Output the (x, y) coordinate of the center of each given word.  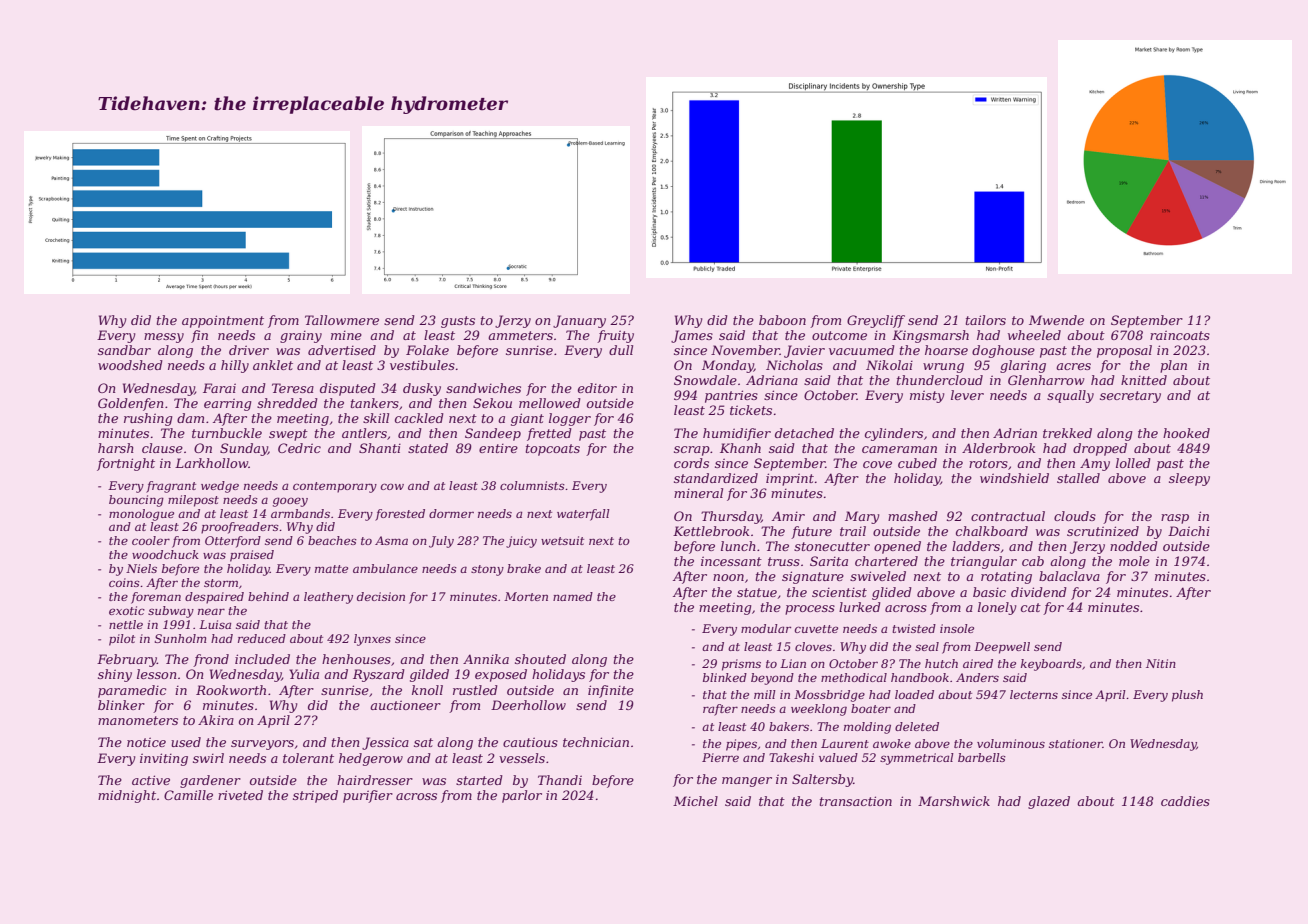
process (810, 610)
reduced (262, 638)
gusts (458, 322)
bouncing (136, 501)
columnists (532, 485)
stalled (1078, 478)
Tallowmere (342, 320)
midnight (127, 796)
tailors (986, 320)
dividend (1039, 592)
